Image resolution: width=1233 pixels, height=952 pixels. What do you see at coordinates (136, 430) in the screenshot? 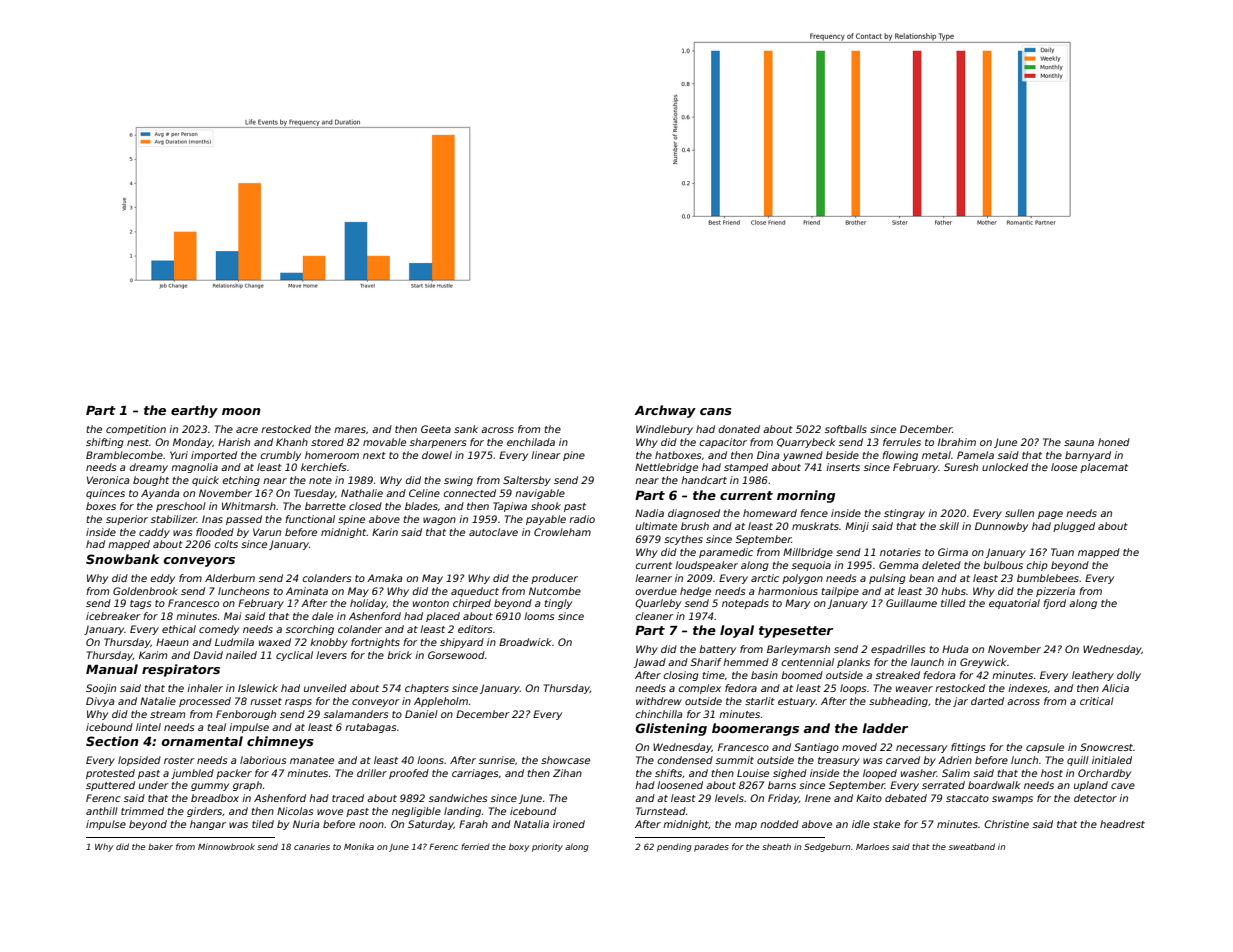
I see `competition` at bounding box center [136, 430].
